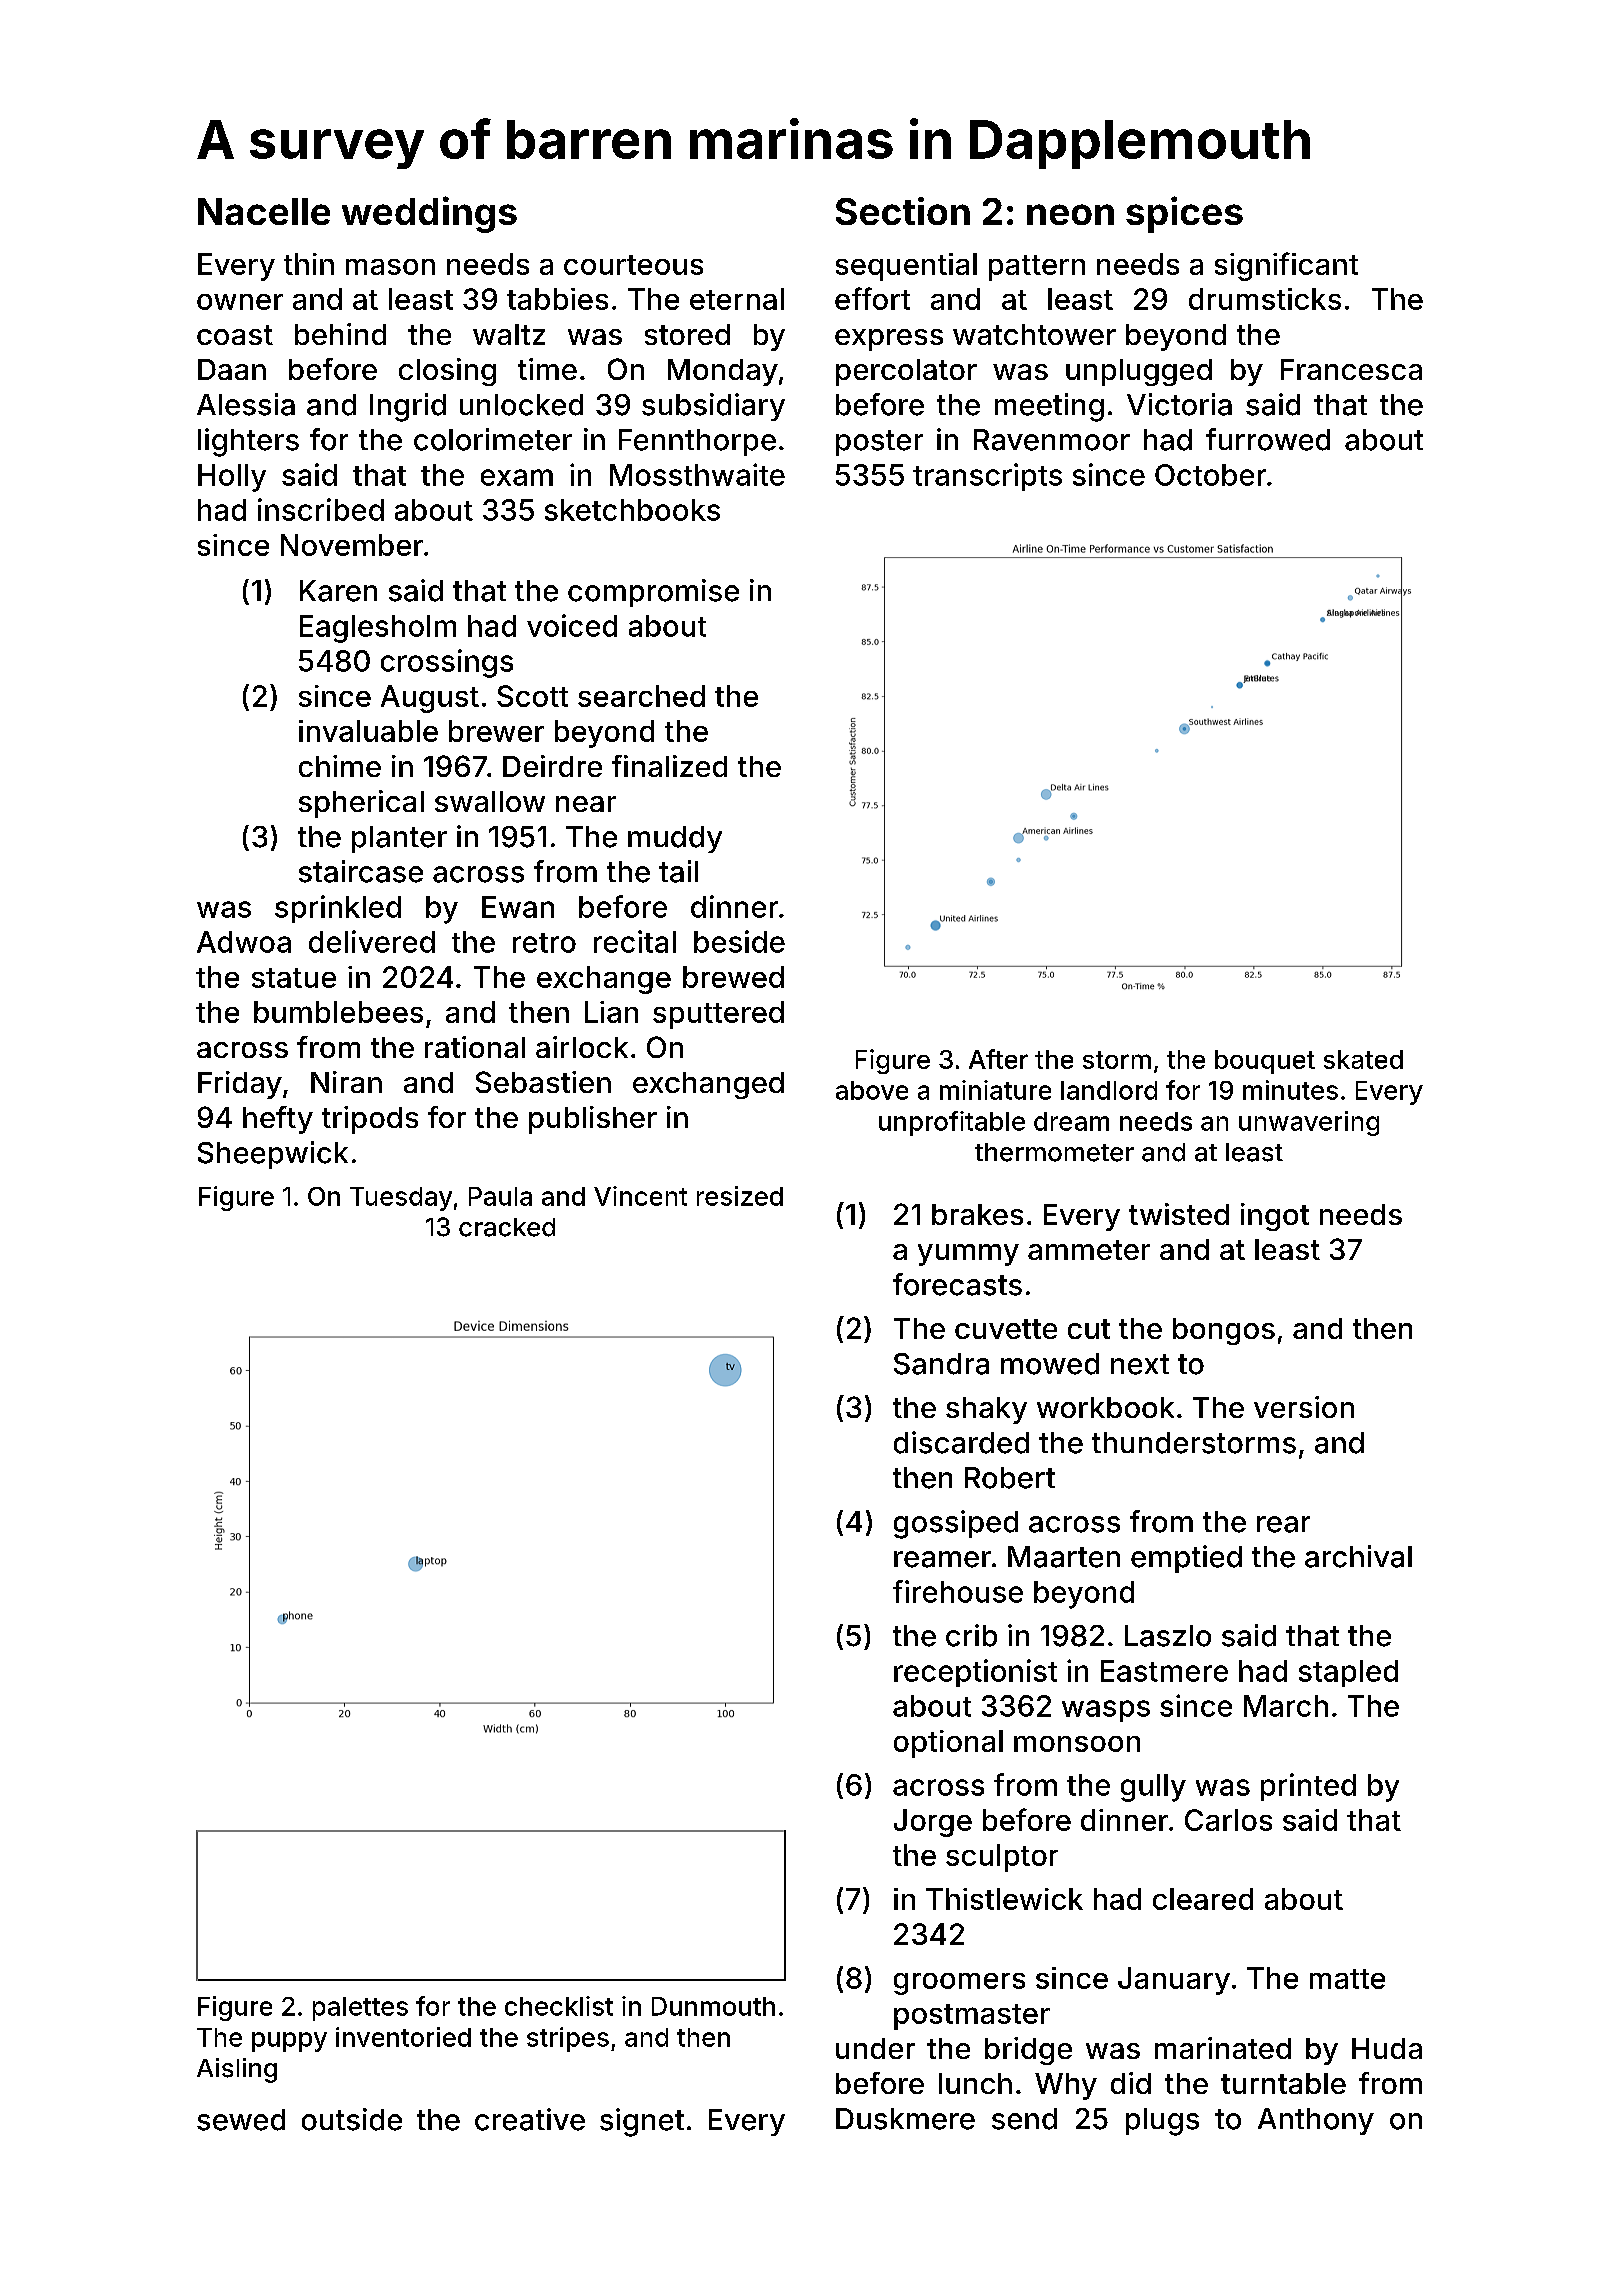 Image resolution: width=1620 pixels, height=2292 pixels. I want to click on Jorge, so click(933, 1823).
